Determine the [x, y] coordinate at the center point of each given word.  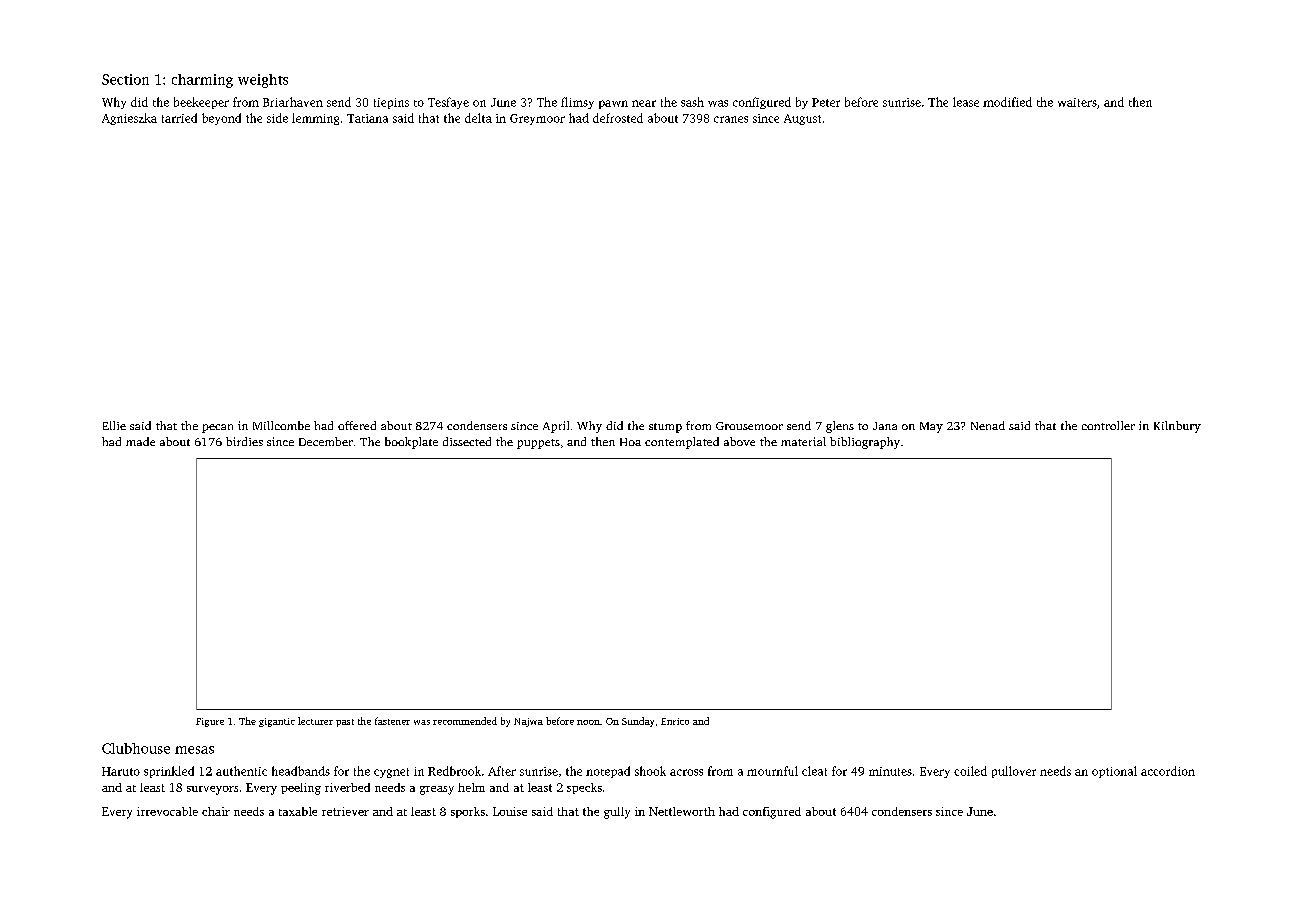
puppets [538, 444]
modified [1007, 102]
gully [617, 813]
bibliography [865, 443]
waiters [1077, 102]
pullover [1014, 772]
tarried [179, 118]
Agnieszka [129, 119]
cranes [731, 119]
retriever [345, 811]
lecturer [315, 721]
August [802, 119]
